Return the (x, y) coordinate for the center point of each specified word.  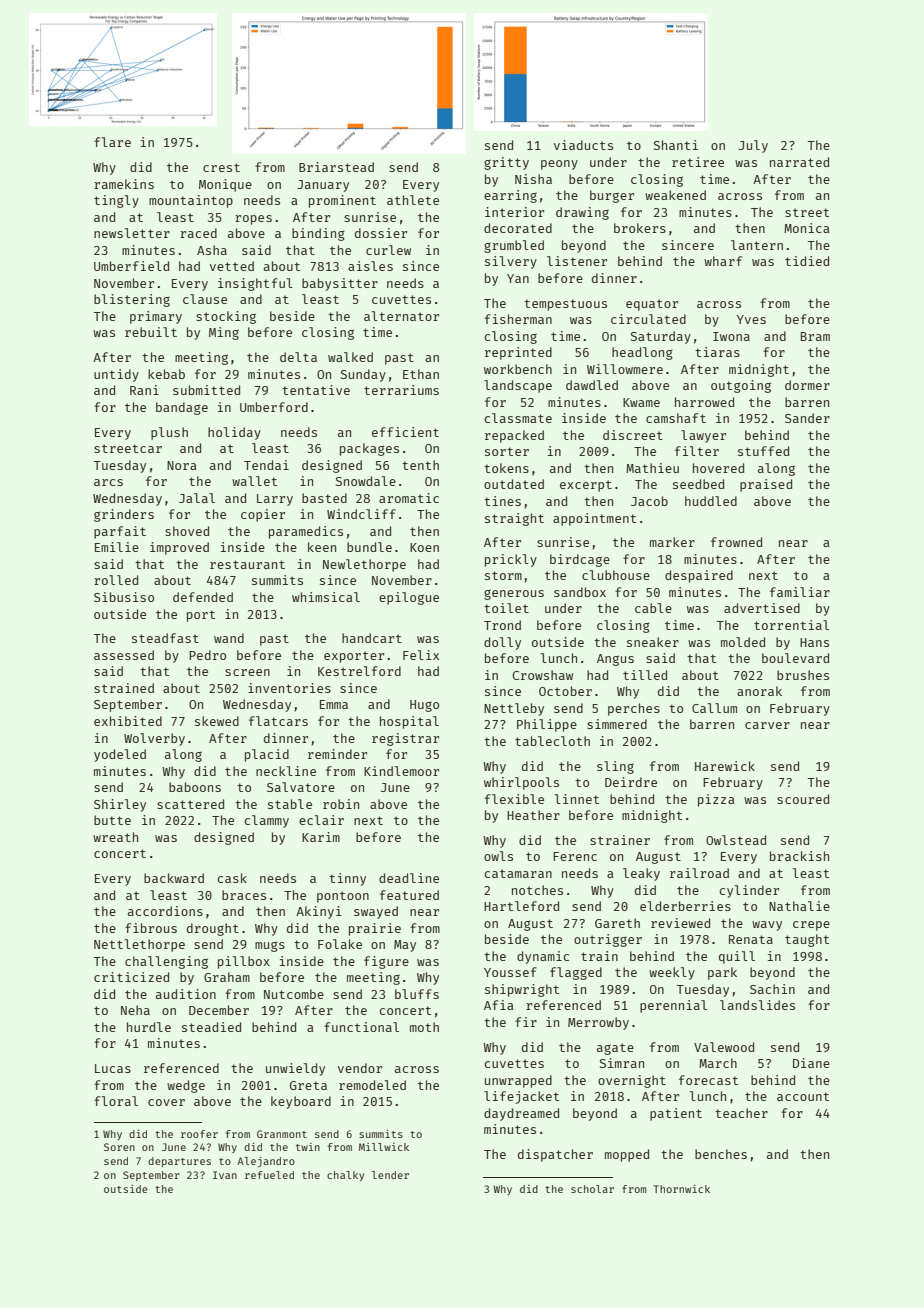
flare (112, 142)
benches (721, 1154)
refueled (269, 1175)
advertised (762, 608)
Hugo (424, 706)
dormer (807, 385)
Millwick (384, 1147)
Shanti (676, 145)
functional (361, 1027)
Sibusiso (124, 597)
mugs (270, 946)
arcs (108, 482)
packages (369, 449)
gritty (506, 163)
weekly (672, 973)
